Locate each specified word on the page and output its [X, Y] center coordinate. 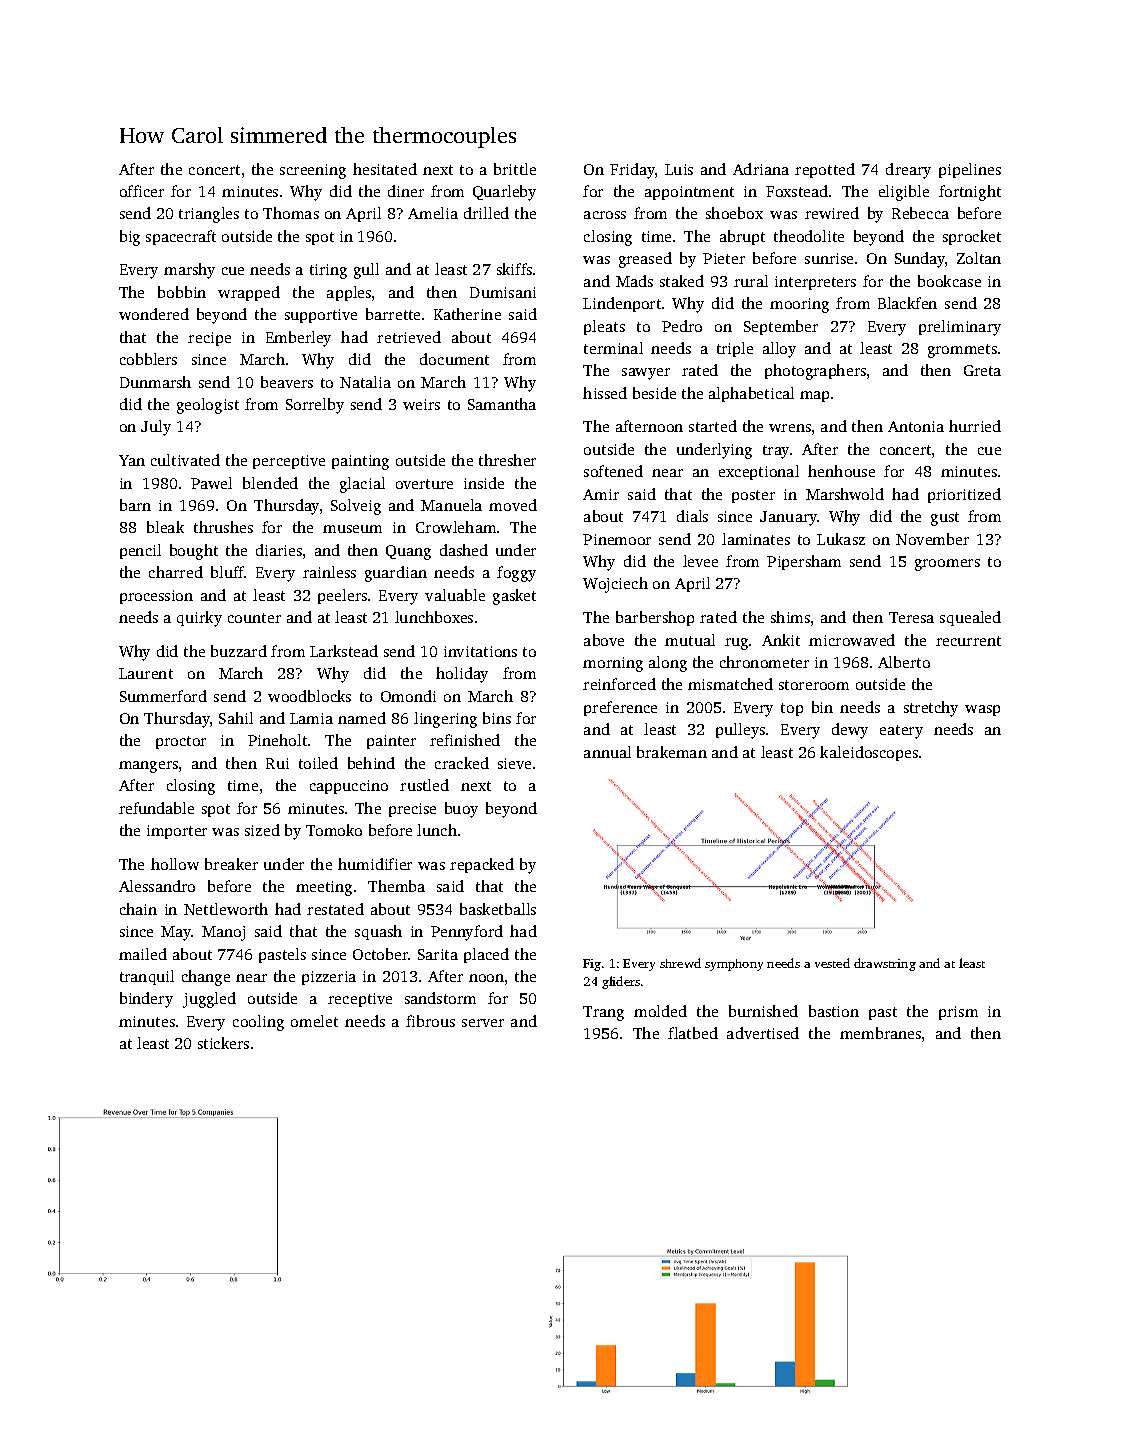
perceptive [289, 462]
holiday [462, 675]
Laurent [146, 673]
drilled [486, 213]
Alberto [904, 662]
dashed [464, 550]
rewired [832, 213]
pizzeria [329, 978]
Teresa [911, 617]
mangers [148, 767]
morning [613, 664]
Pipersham [804, 562]
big [130, 238]
